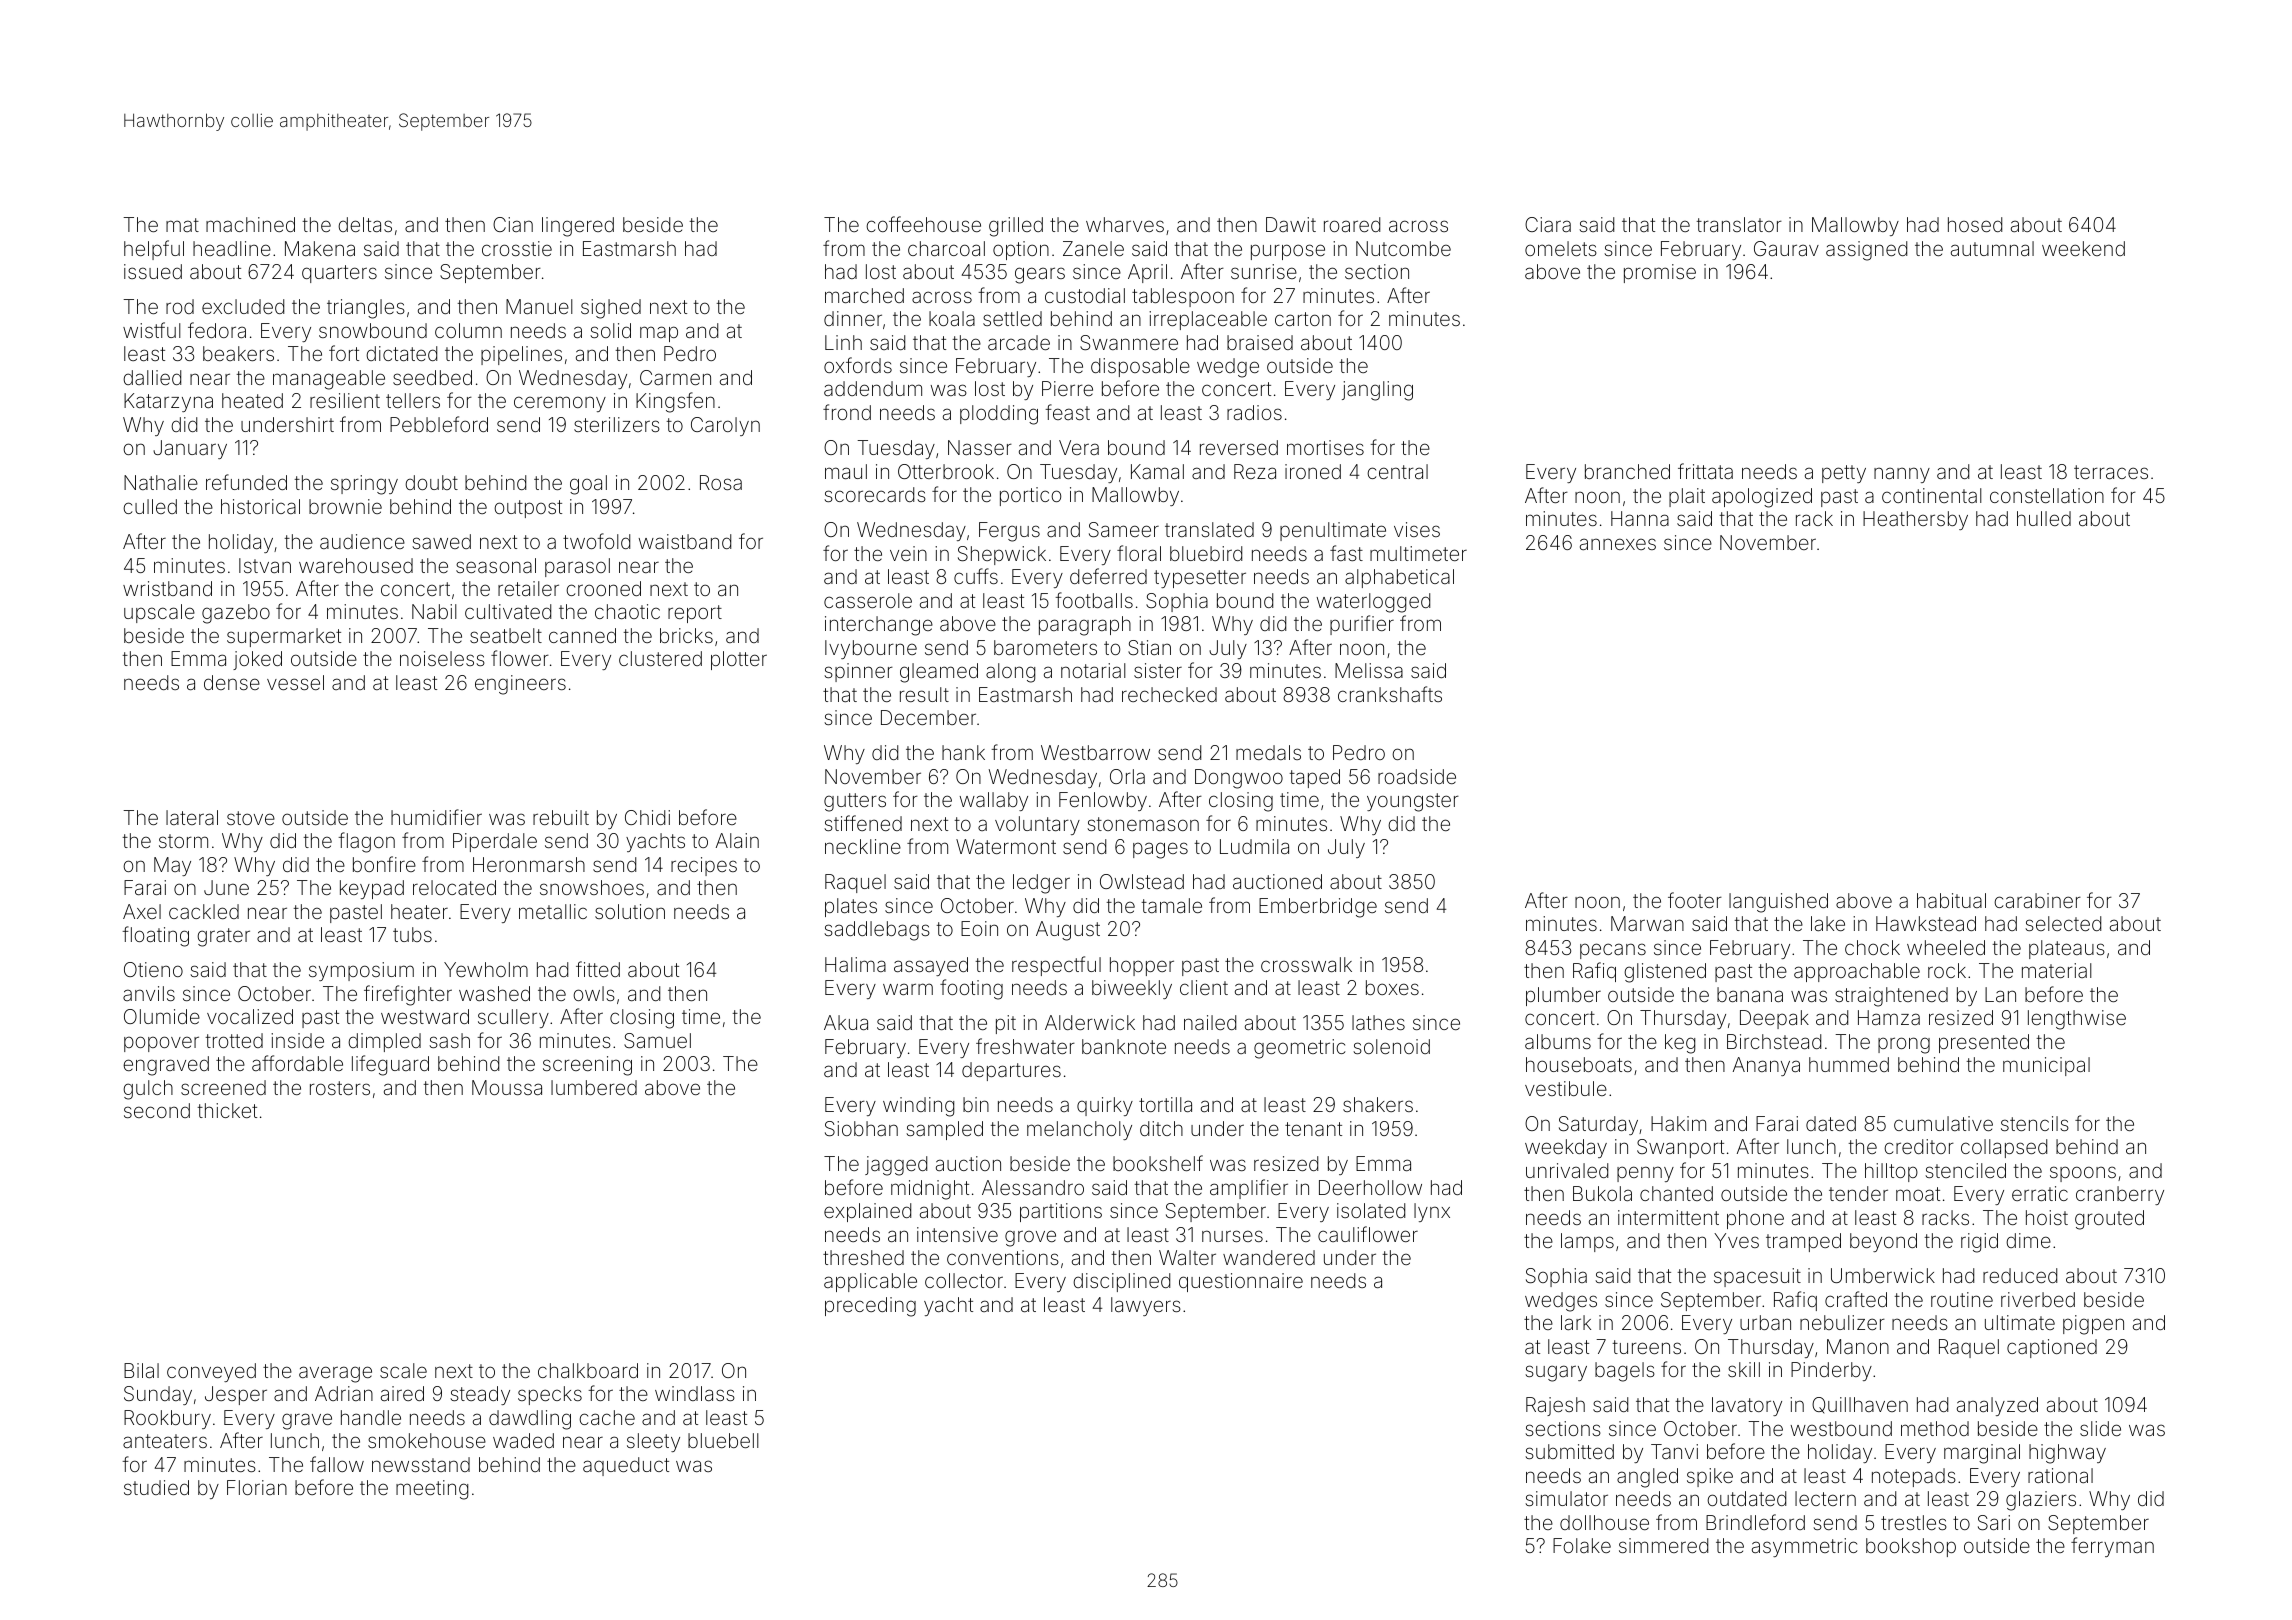 Image resolution: width=2292 pixels, height=1620 pixels. I want to click on meeting, so click(432, 1490).
